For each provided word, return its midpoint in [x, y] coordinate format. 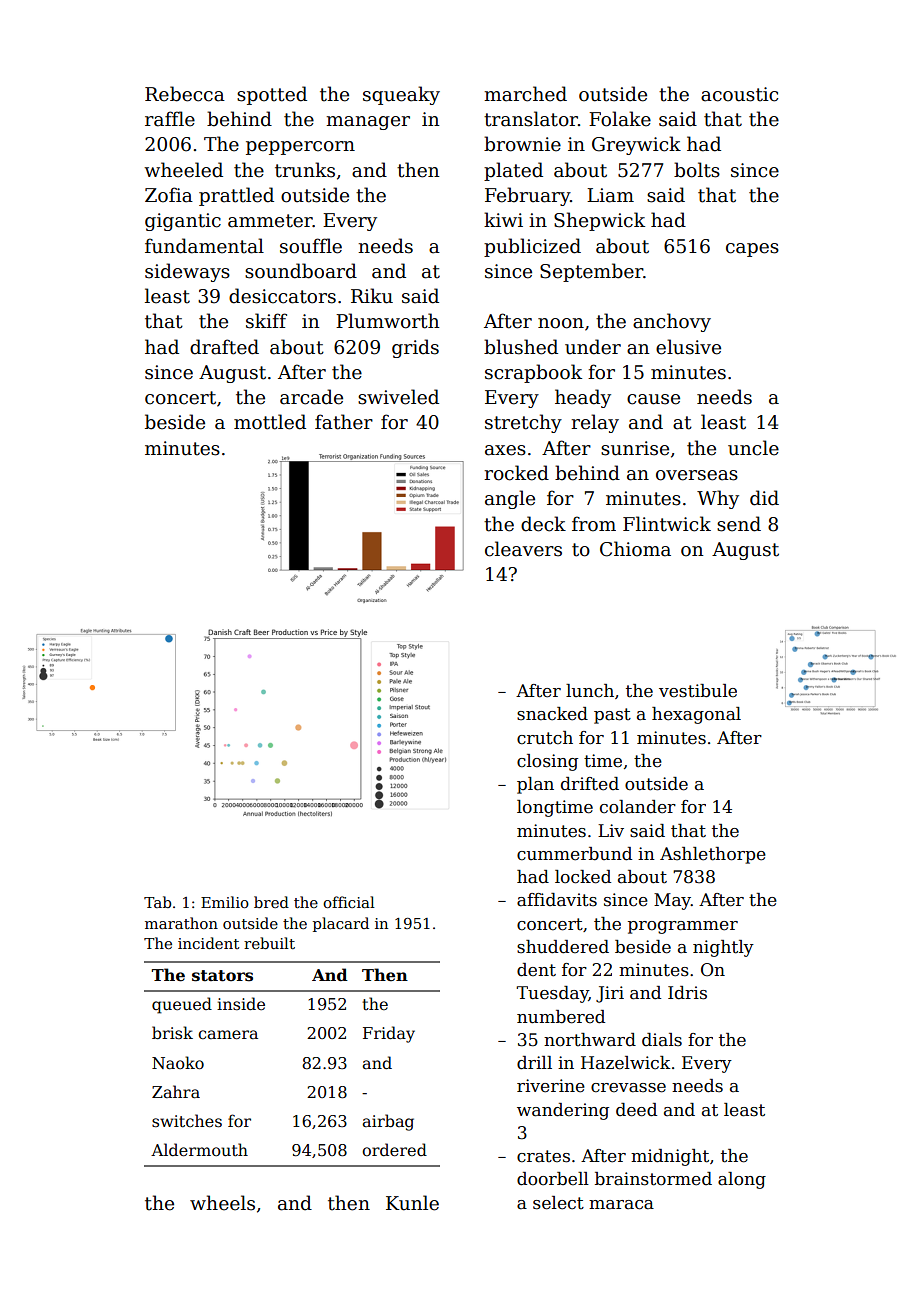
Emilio [225, 902]
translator [531, 119]
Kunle [412, 1203]
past [612, 716]
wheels [222, 1203]
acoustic [739, 94]
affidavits [557, 900]
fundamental [204, 246]
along [742, 1180]
